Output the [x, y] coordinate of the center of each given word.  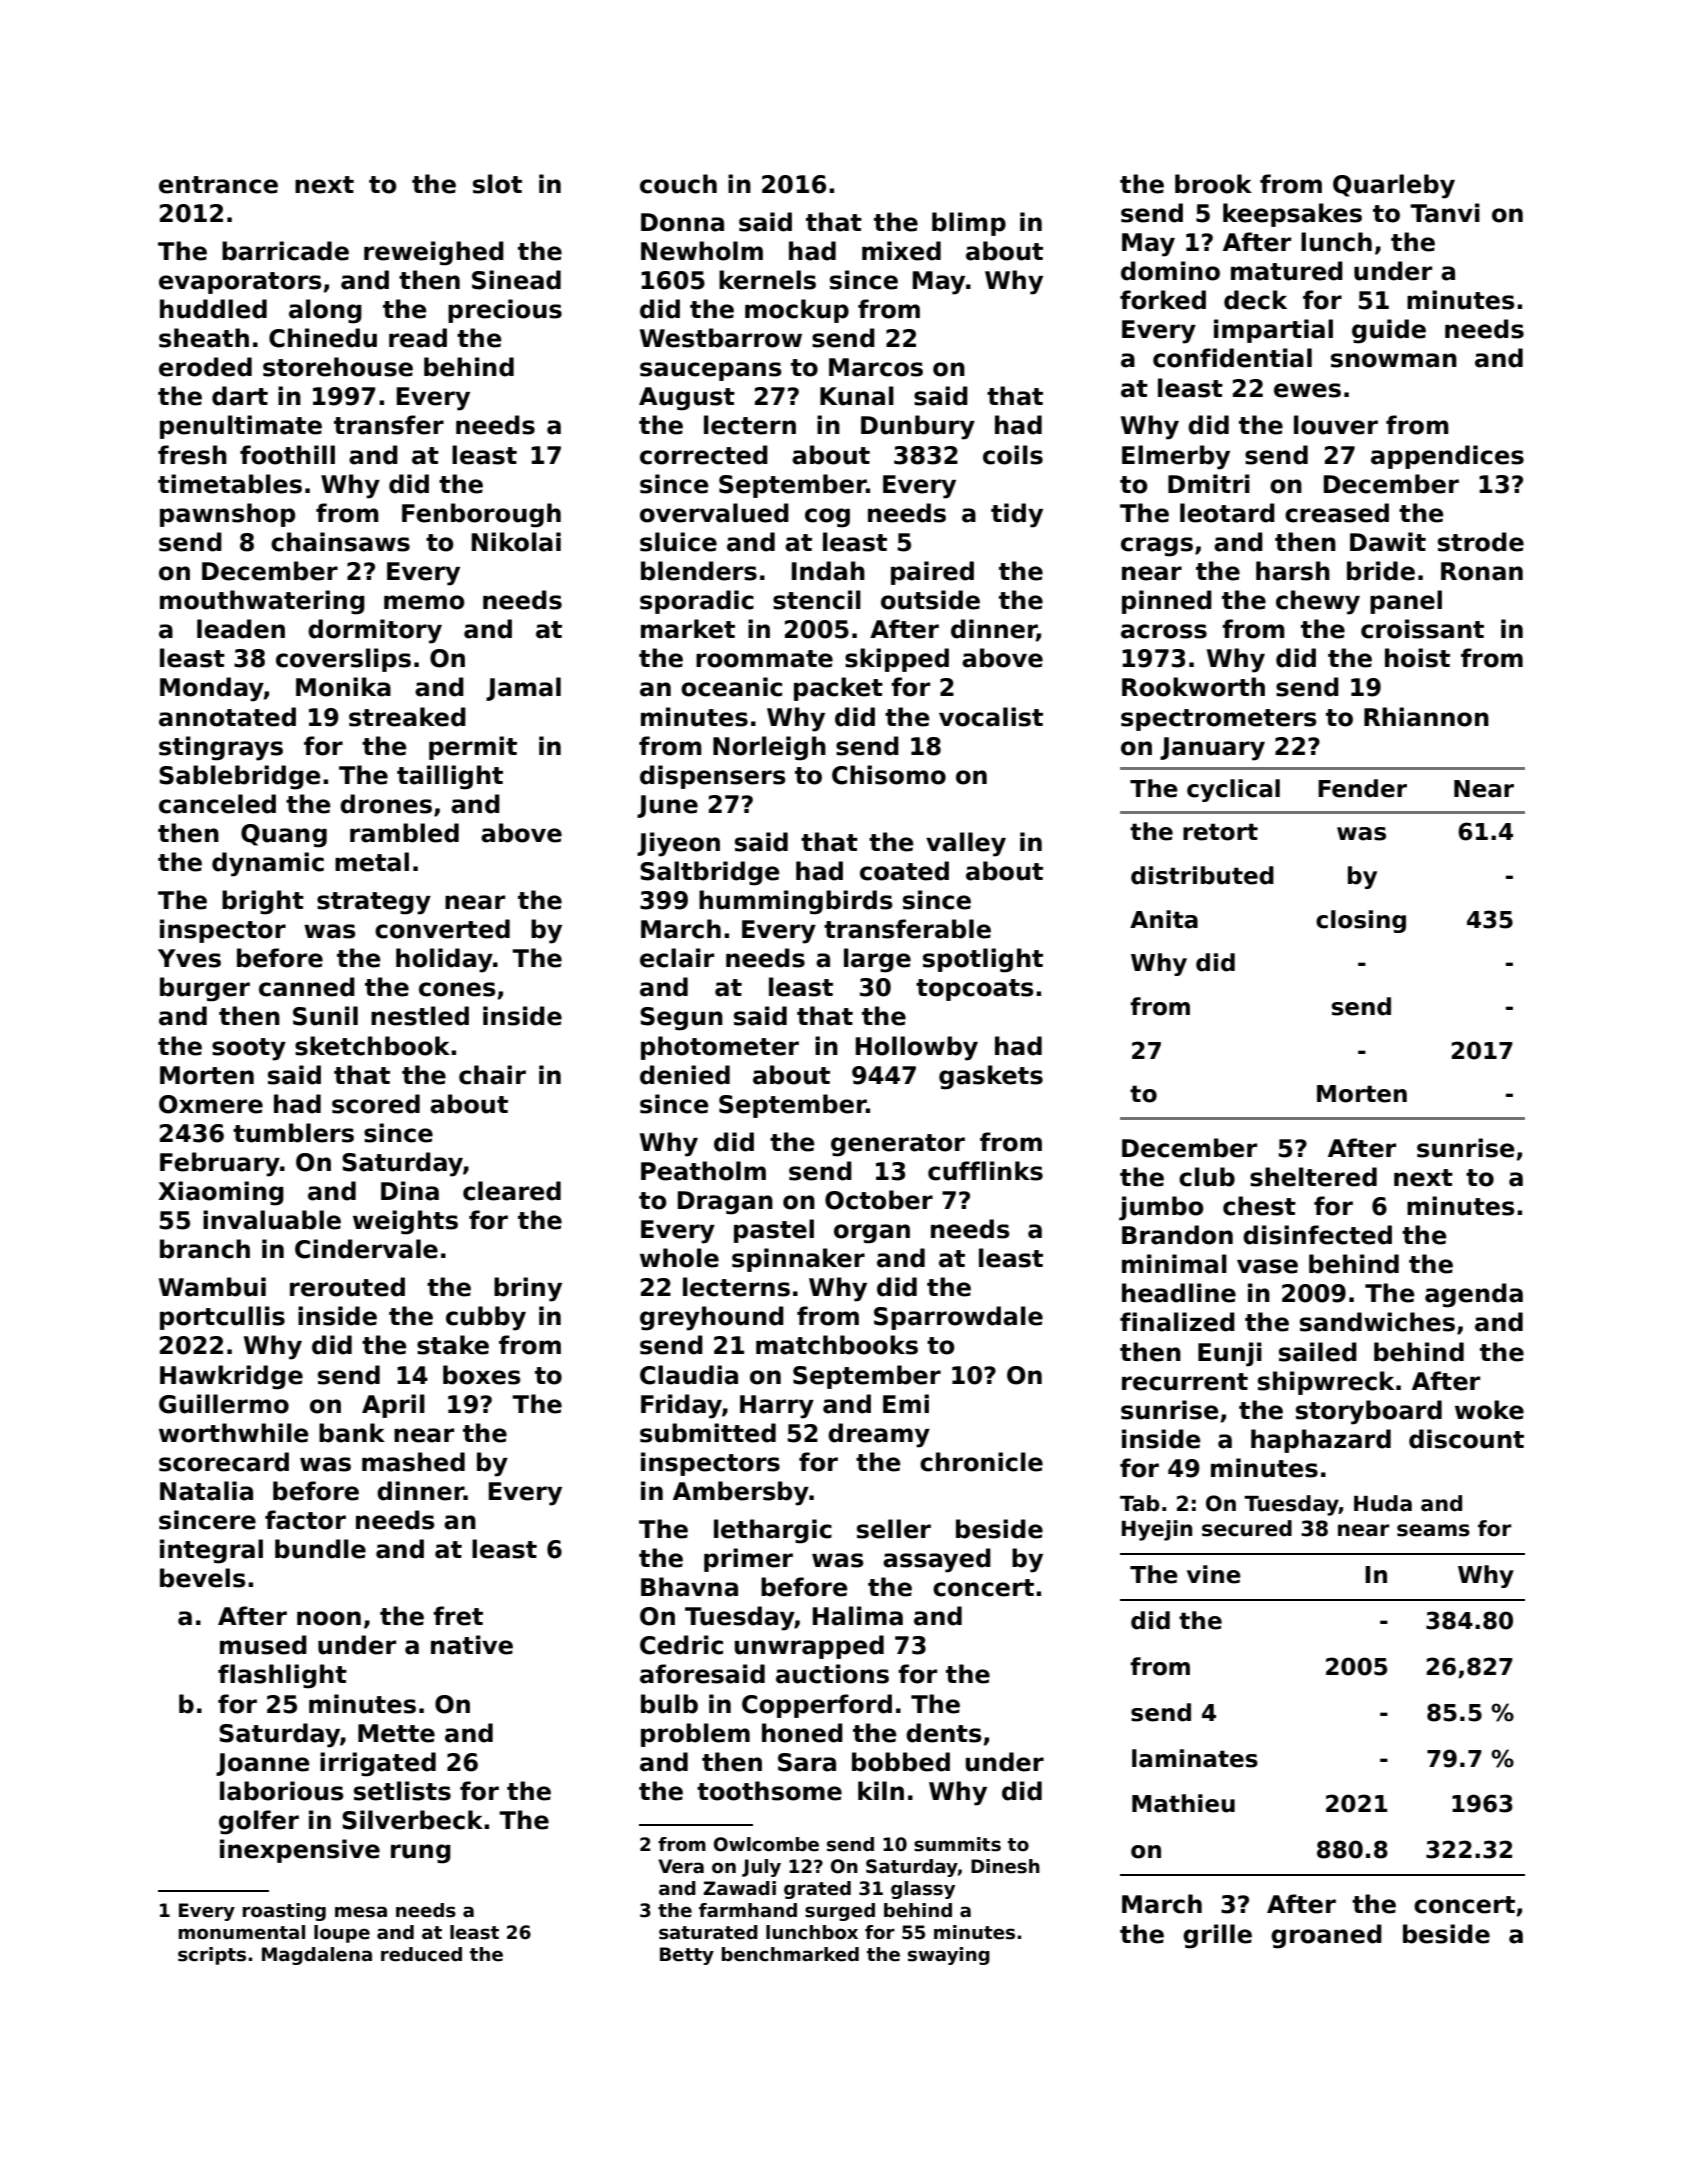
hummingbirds [795, 902]
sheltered [1313, 1177]
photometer [720, 1048]
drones [386, 804]
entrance [218, 185]
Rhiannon [1426, 717]
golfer [259, 1822]
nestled [420, 1016]
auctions [832, 1674]
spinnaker [798, 1260]
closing [1361, 921]
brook [1213, 184]
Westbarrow [721, 338]
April [393, 1406]
